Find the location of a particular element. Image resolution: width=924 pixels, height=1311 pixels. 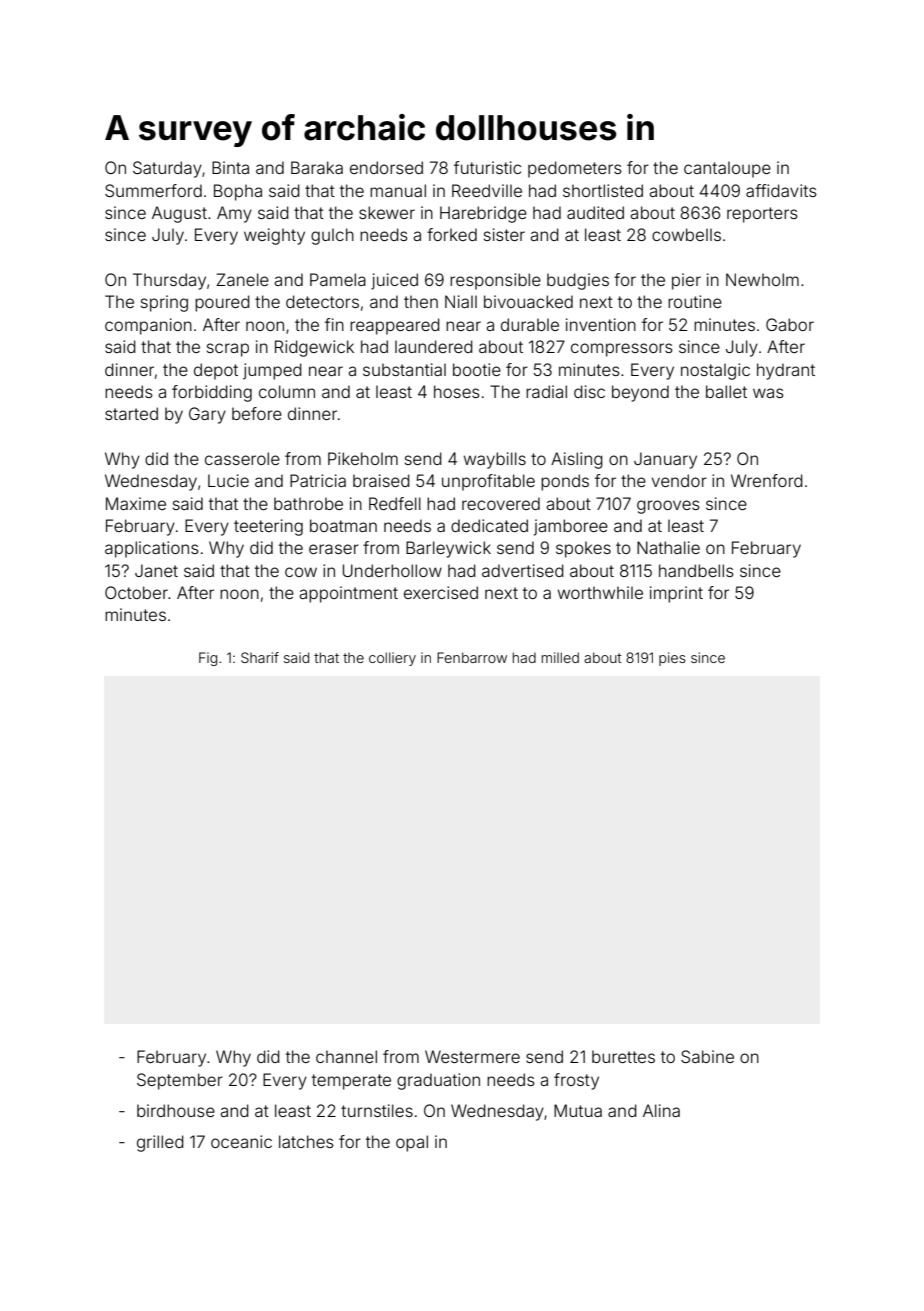

pedometers is located at coordinates (575, 169).
